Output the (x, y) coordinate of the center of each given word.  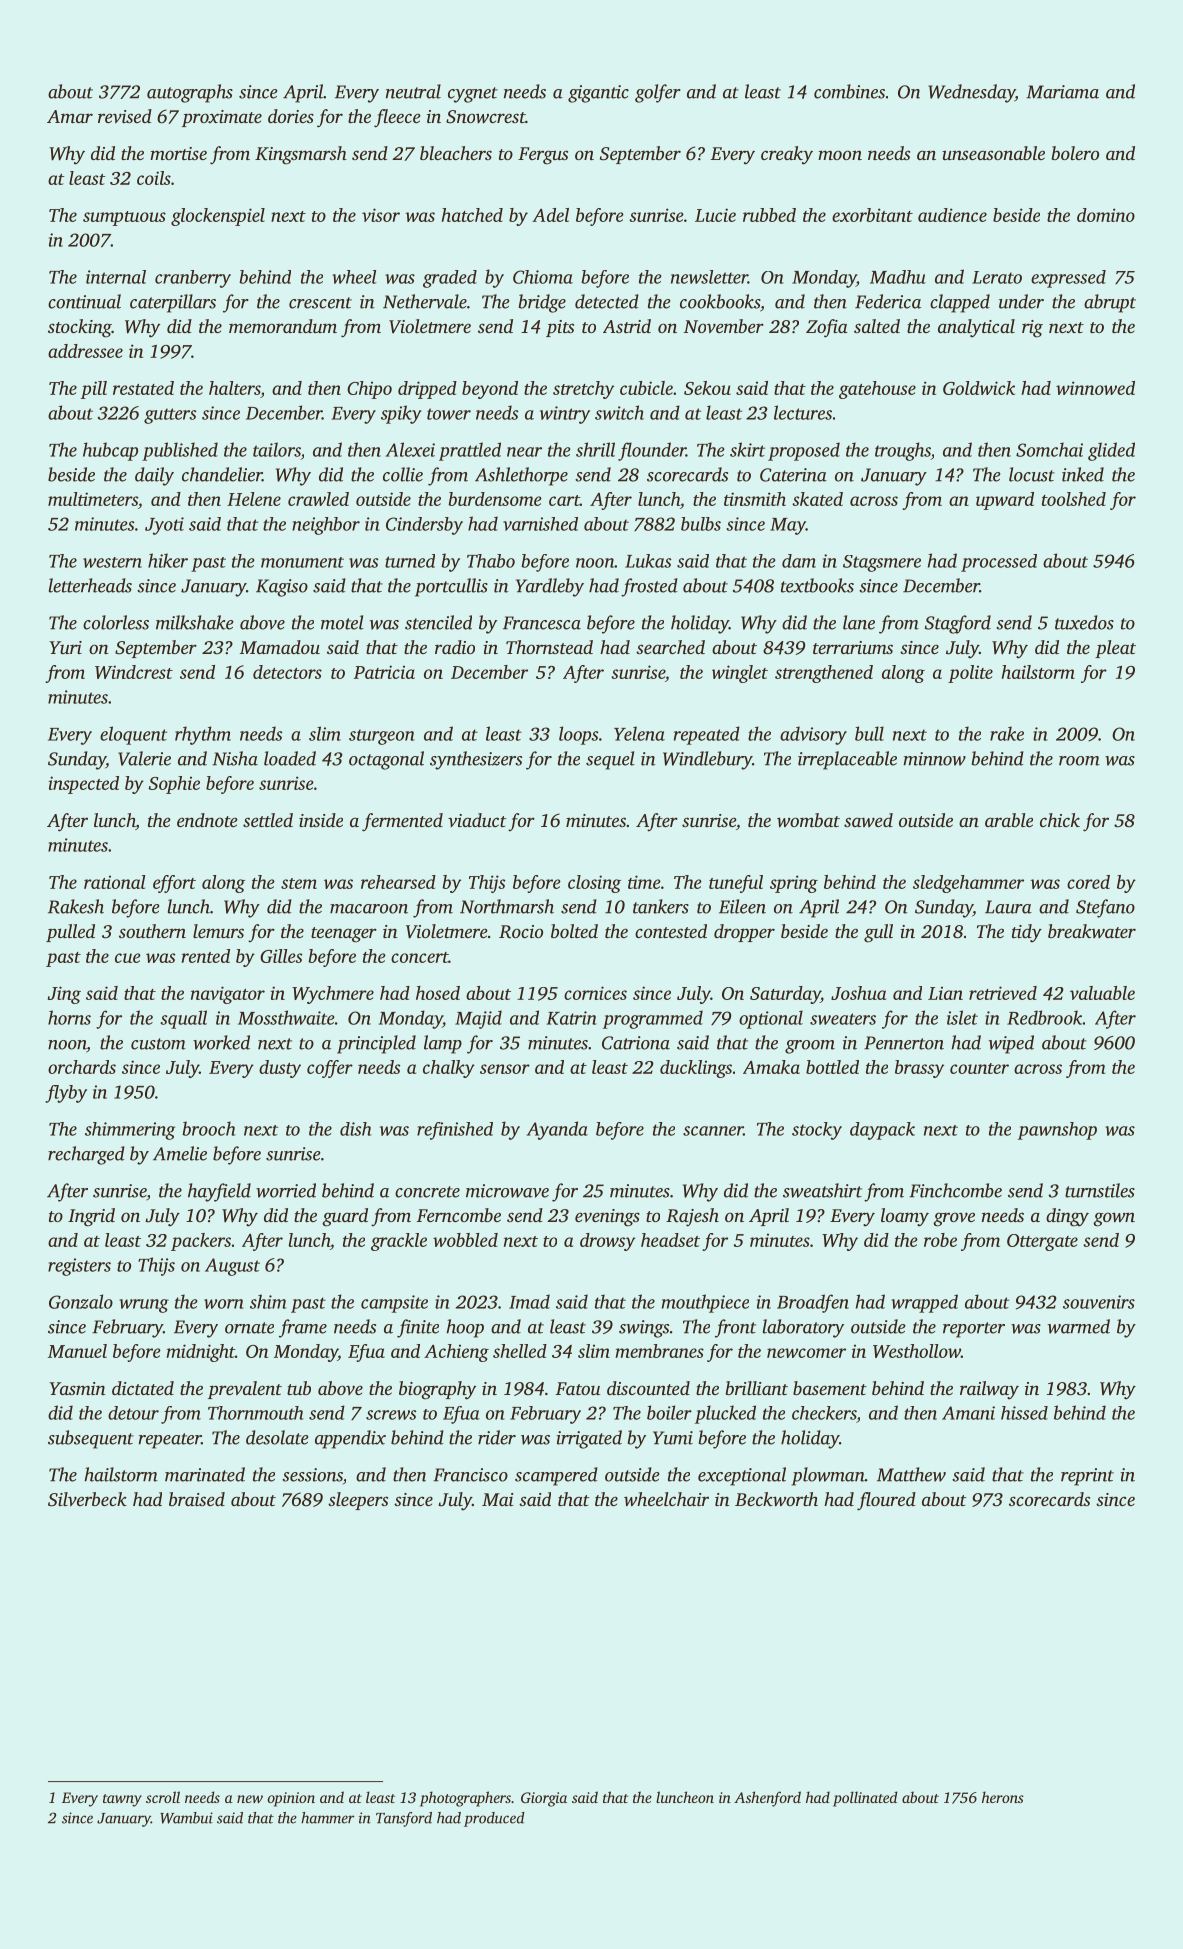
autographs (190, 93)
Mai (497, 1499)
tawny (122, 1800)
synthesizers (476, 760)
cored (1088, 882)
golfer (658, 93)
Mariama (1062, 92)
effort (174, 884)
